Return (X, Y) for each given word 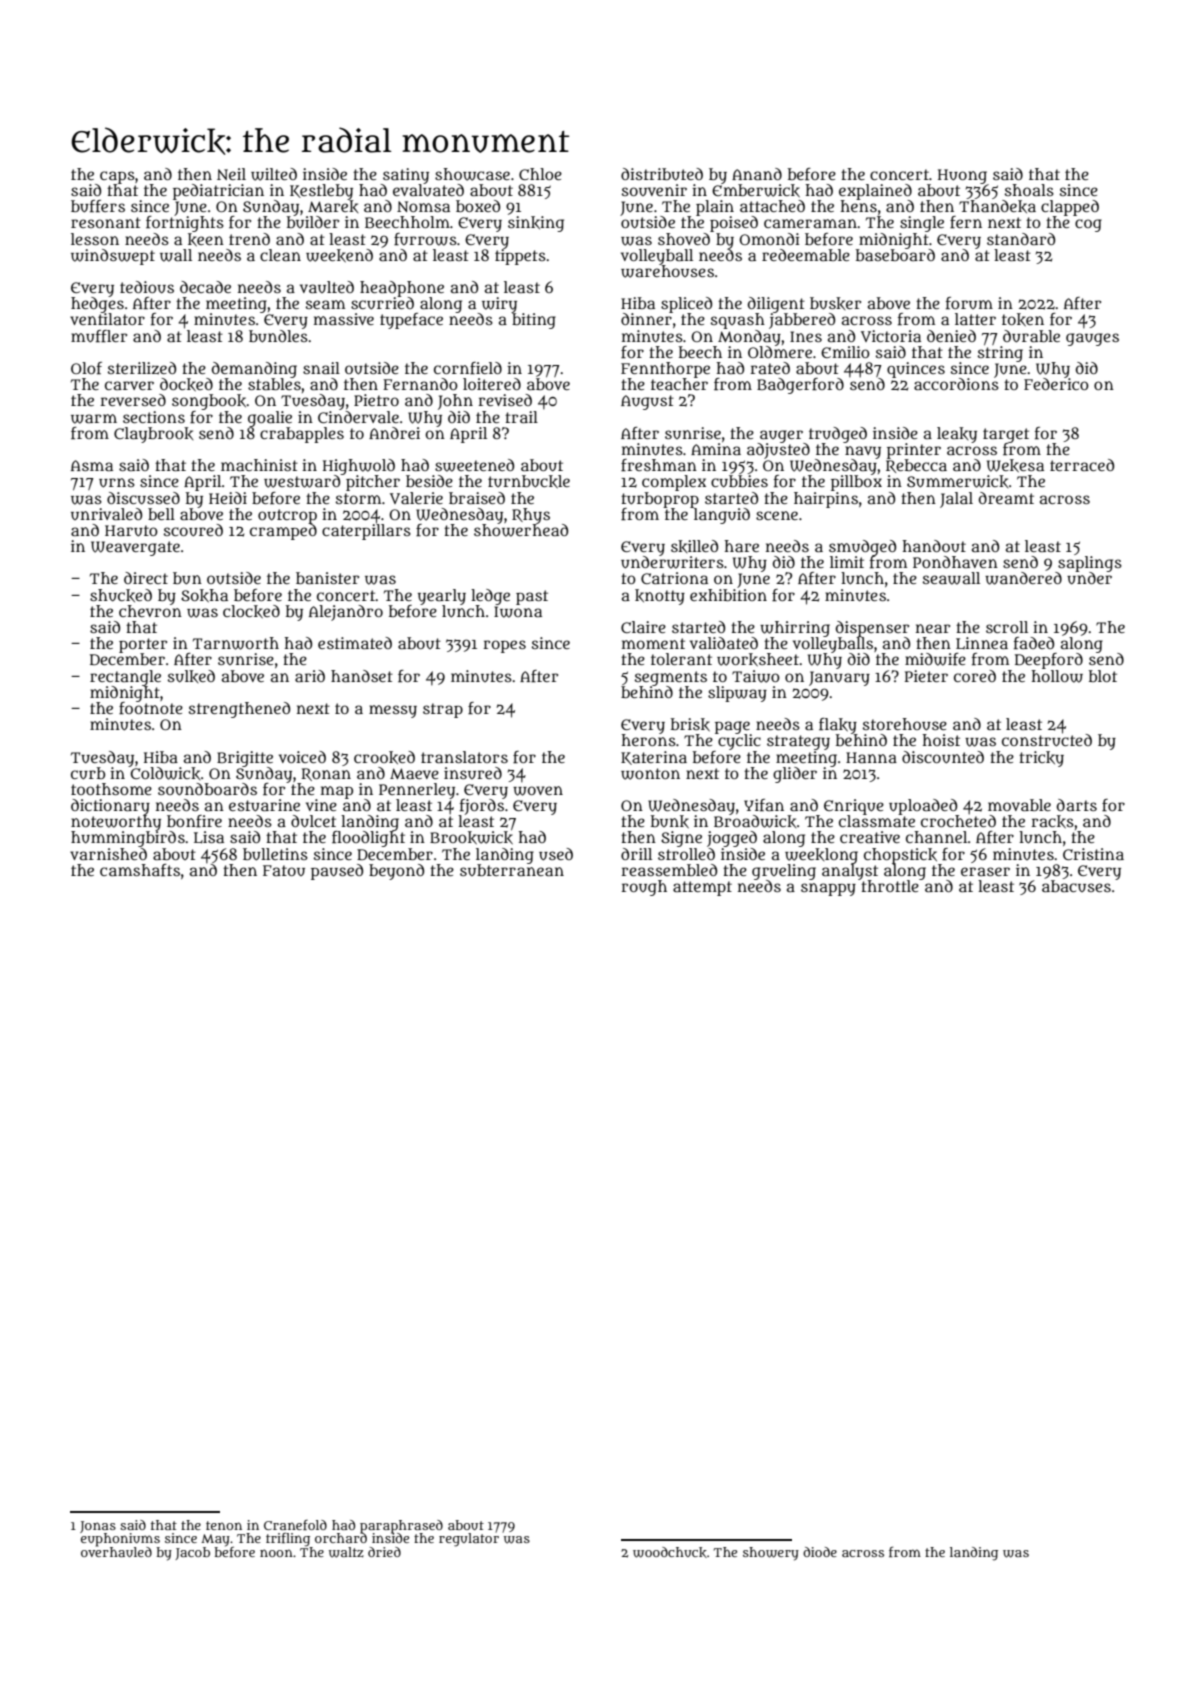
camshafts (140, 870)
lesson (95, 239)
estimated (355, 643)
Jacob (192, 1553)
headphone (402, 289)
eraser (985, 871)
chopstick (900, 856)
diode (820, 1552)
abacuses (1076, 886)
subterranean (512, 870)
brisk (690, 724)
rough (644, 888)
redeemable (806, 255)
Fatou (284, 870)
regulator (469, 1540)
